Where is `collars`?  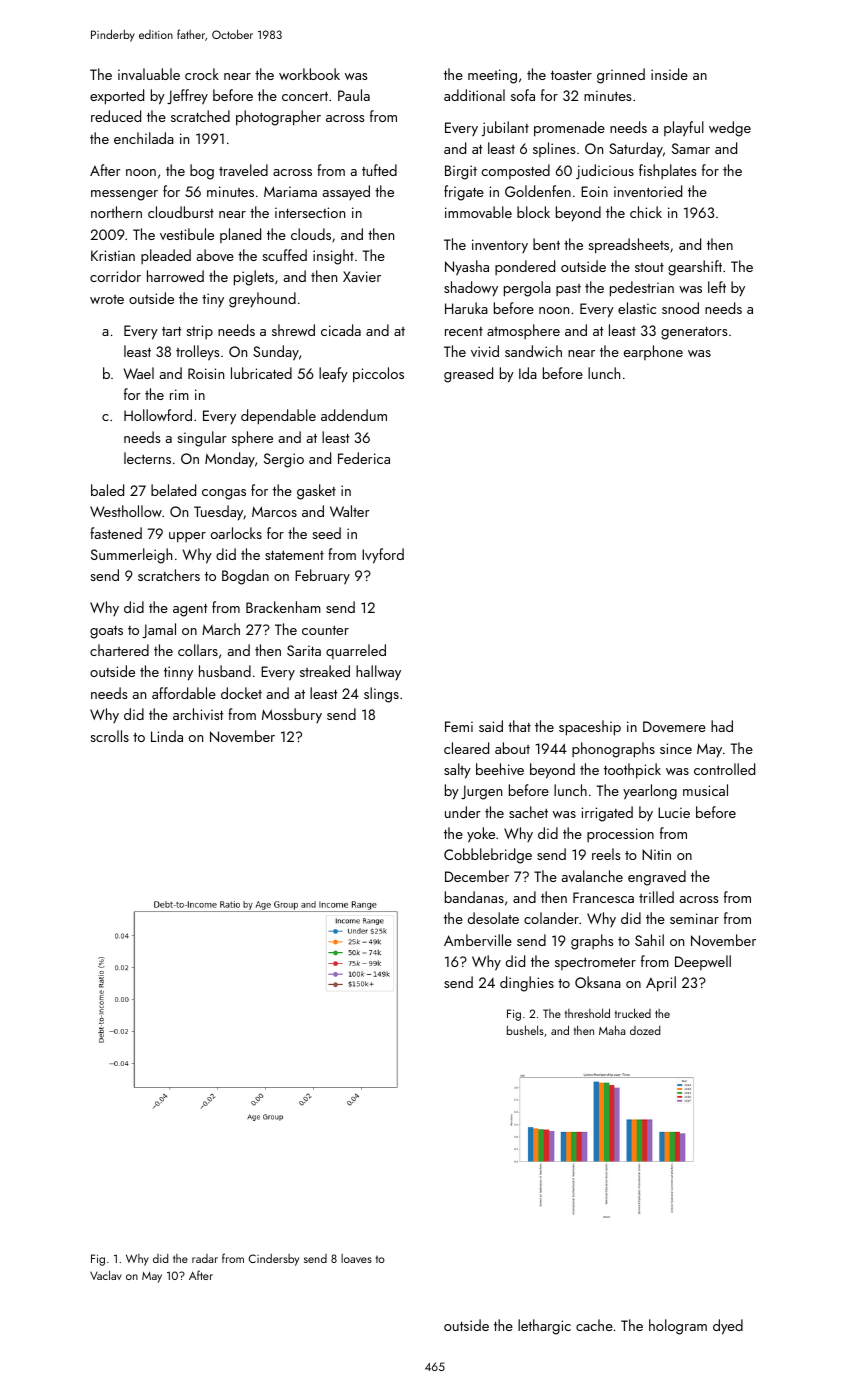 collars is located at coordinates (198, 650).
